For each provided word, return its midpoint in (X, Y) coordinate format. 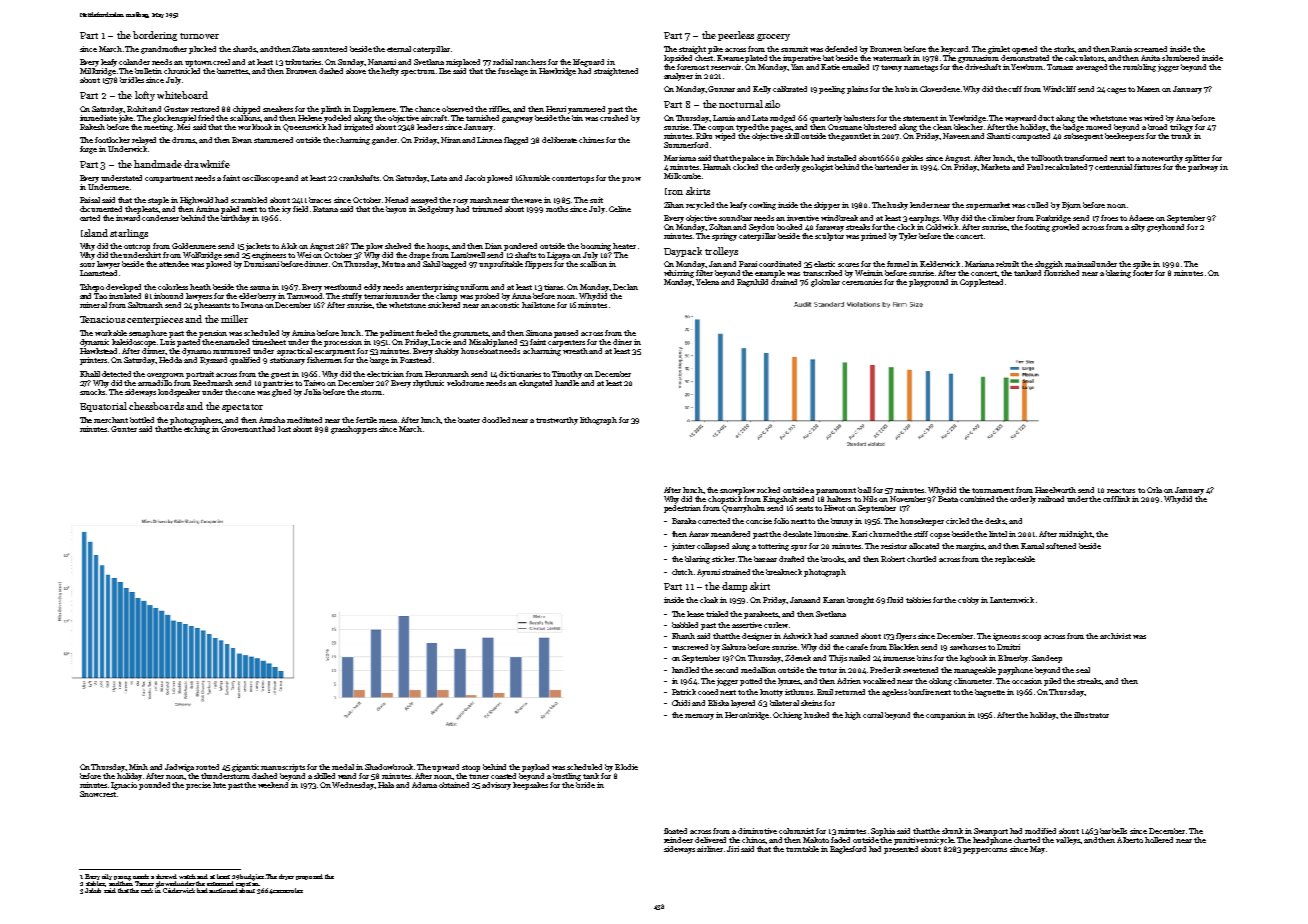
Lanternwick (1012, 600)
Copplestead (981, 283)
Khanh (683, 636)
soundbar (735, 218)
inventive (803, 218)
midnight (1075, 535)
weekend (273, 785)
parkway (1203, 168)
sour (87, 265)
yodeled (337, 119)
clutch (682, 572)
